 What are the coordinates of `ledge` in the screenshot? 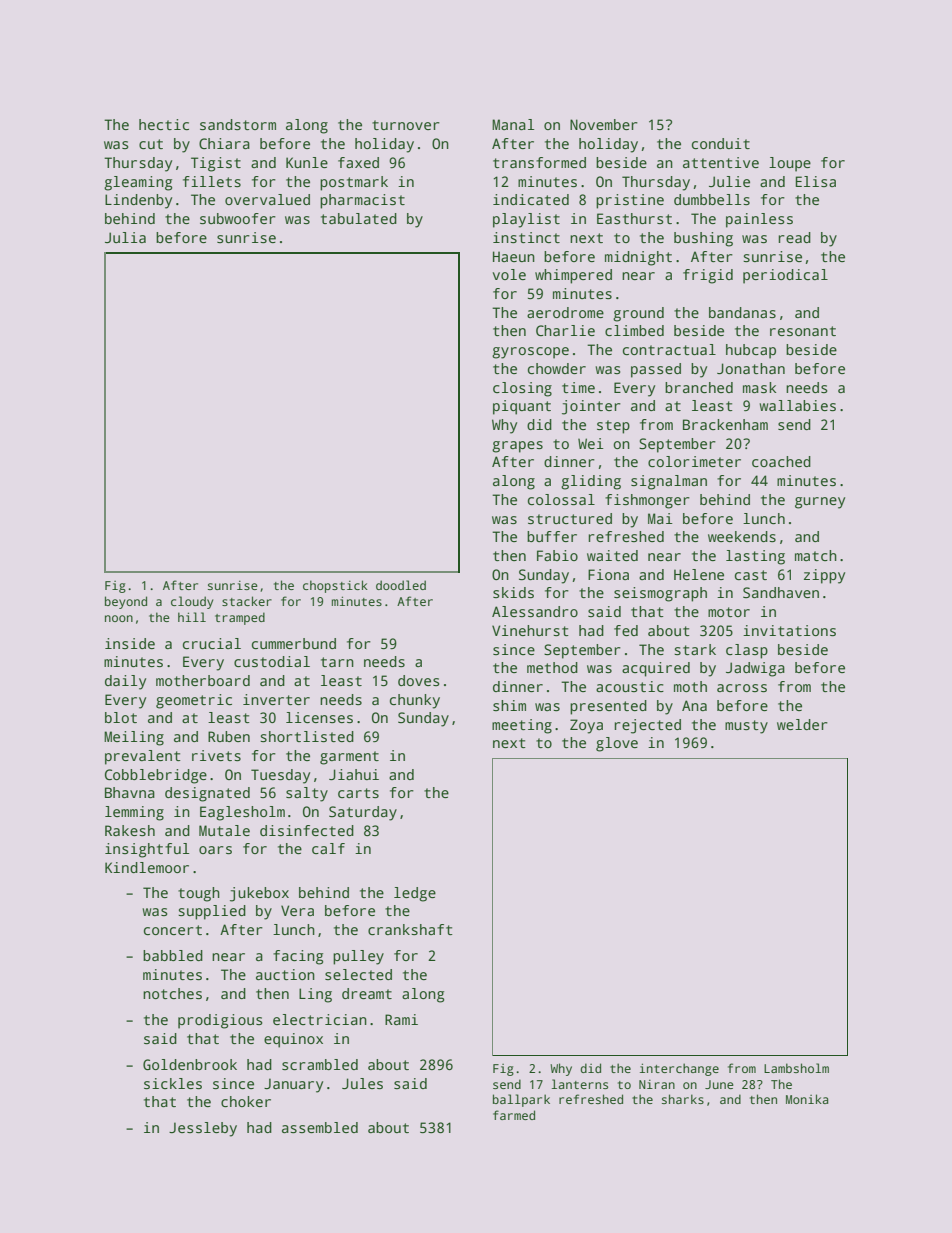 It's located at (415, 894).
